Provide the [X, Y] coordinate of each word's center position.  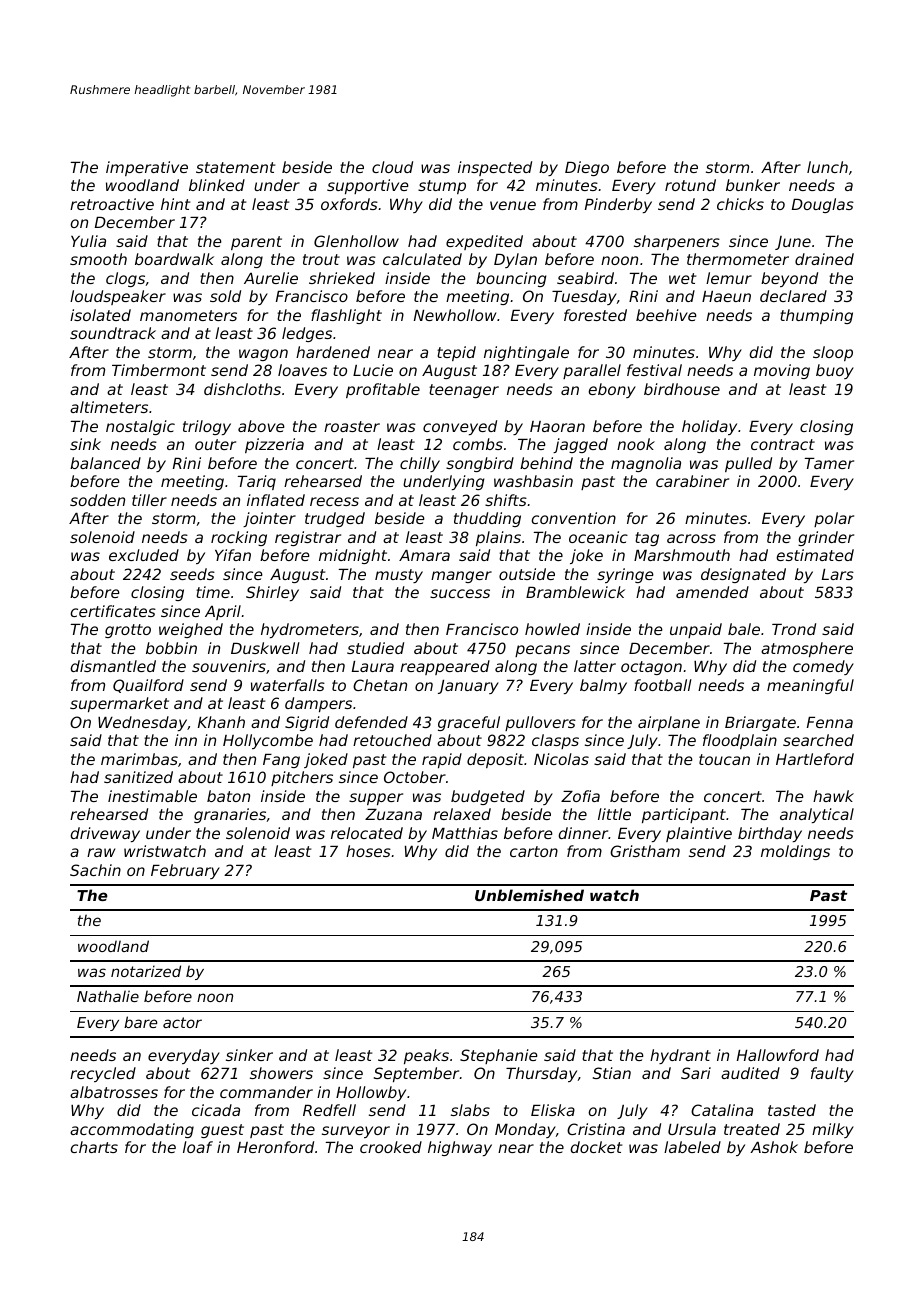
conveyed [460, 427]
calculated [422, 259]
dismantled [113, 666]
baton [228, 796]
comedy [823, 667]
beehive [666, 315]
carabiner [692, 481]
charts [94, 1147]
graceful [469, 723]
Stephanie [499, 1056]
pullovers [540, 723]
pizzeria [274, 445]
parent [256, 243]
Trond [794, 629]
